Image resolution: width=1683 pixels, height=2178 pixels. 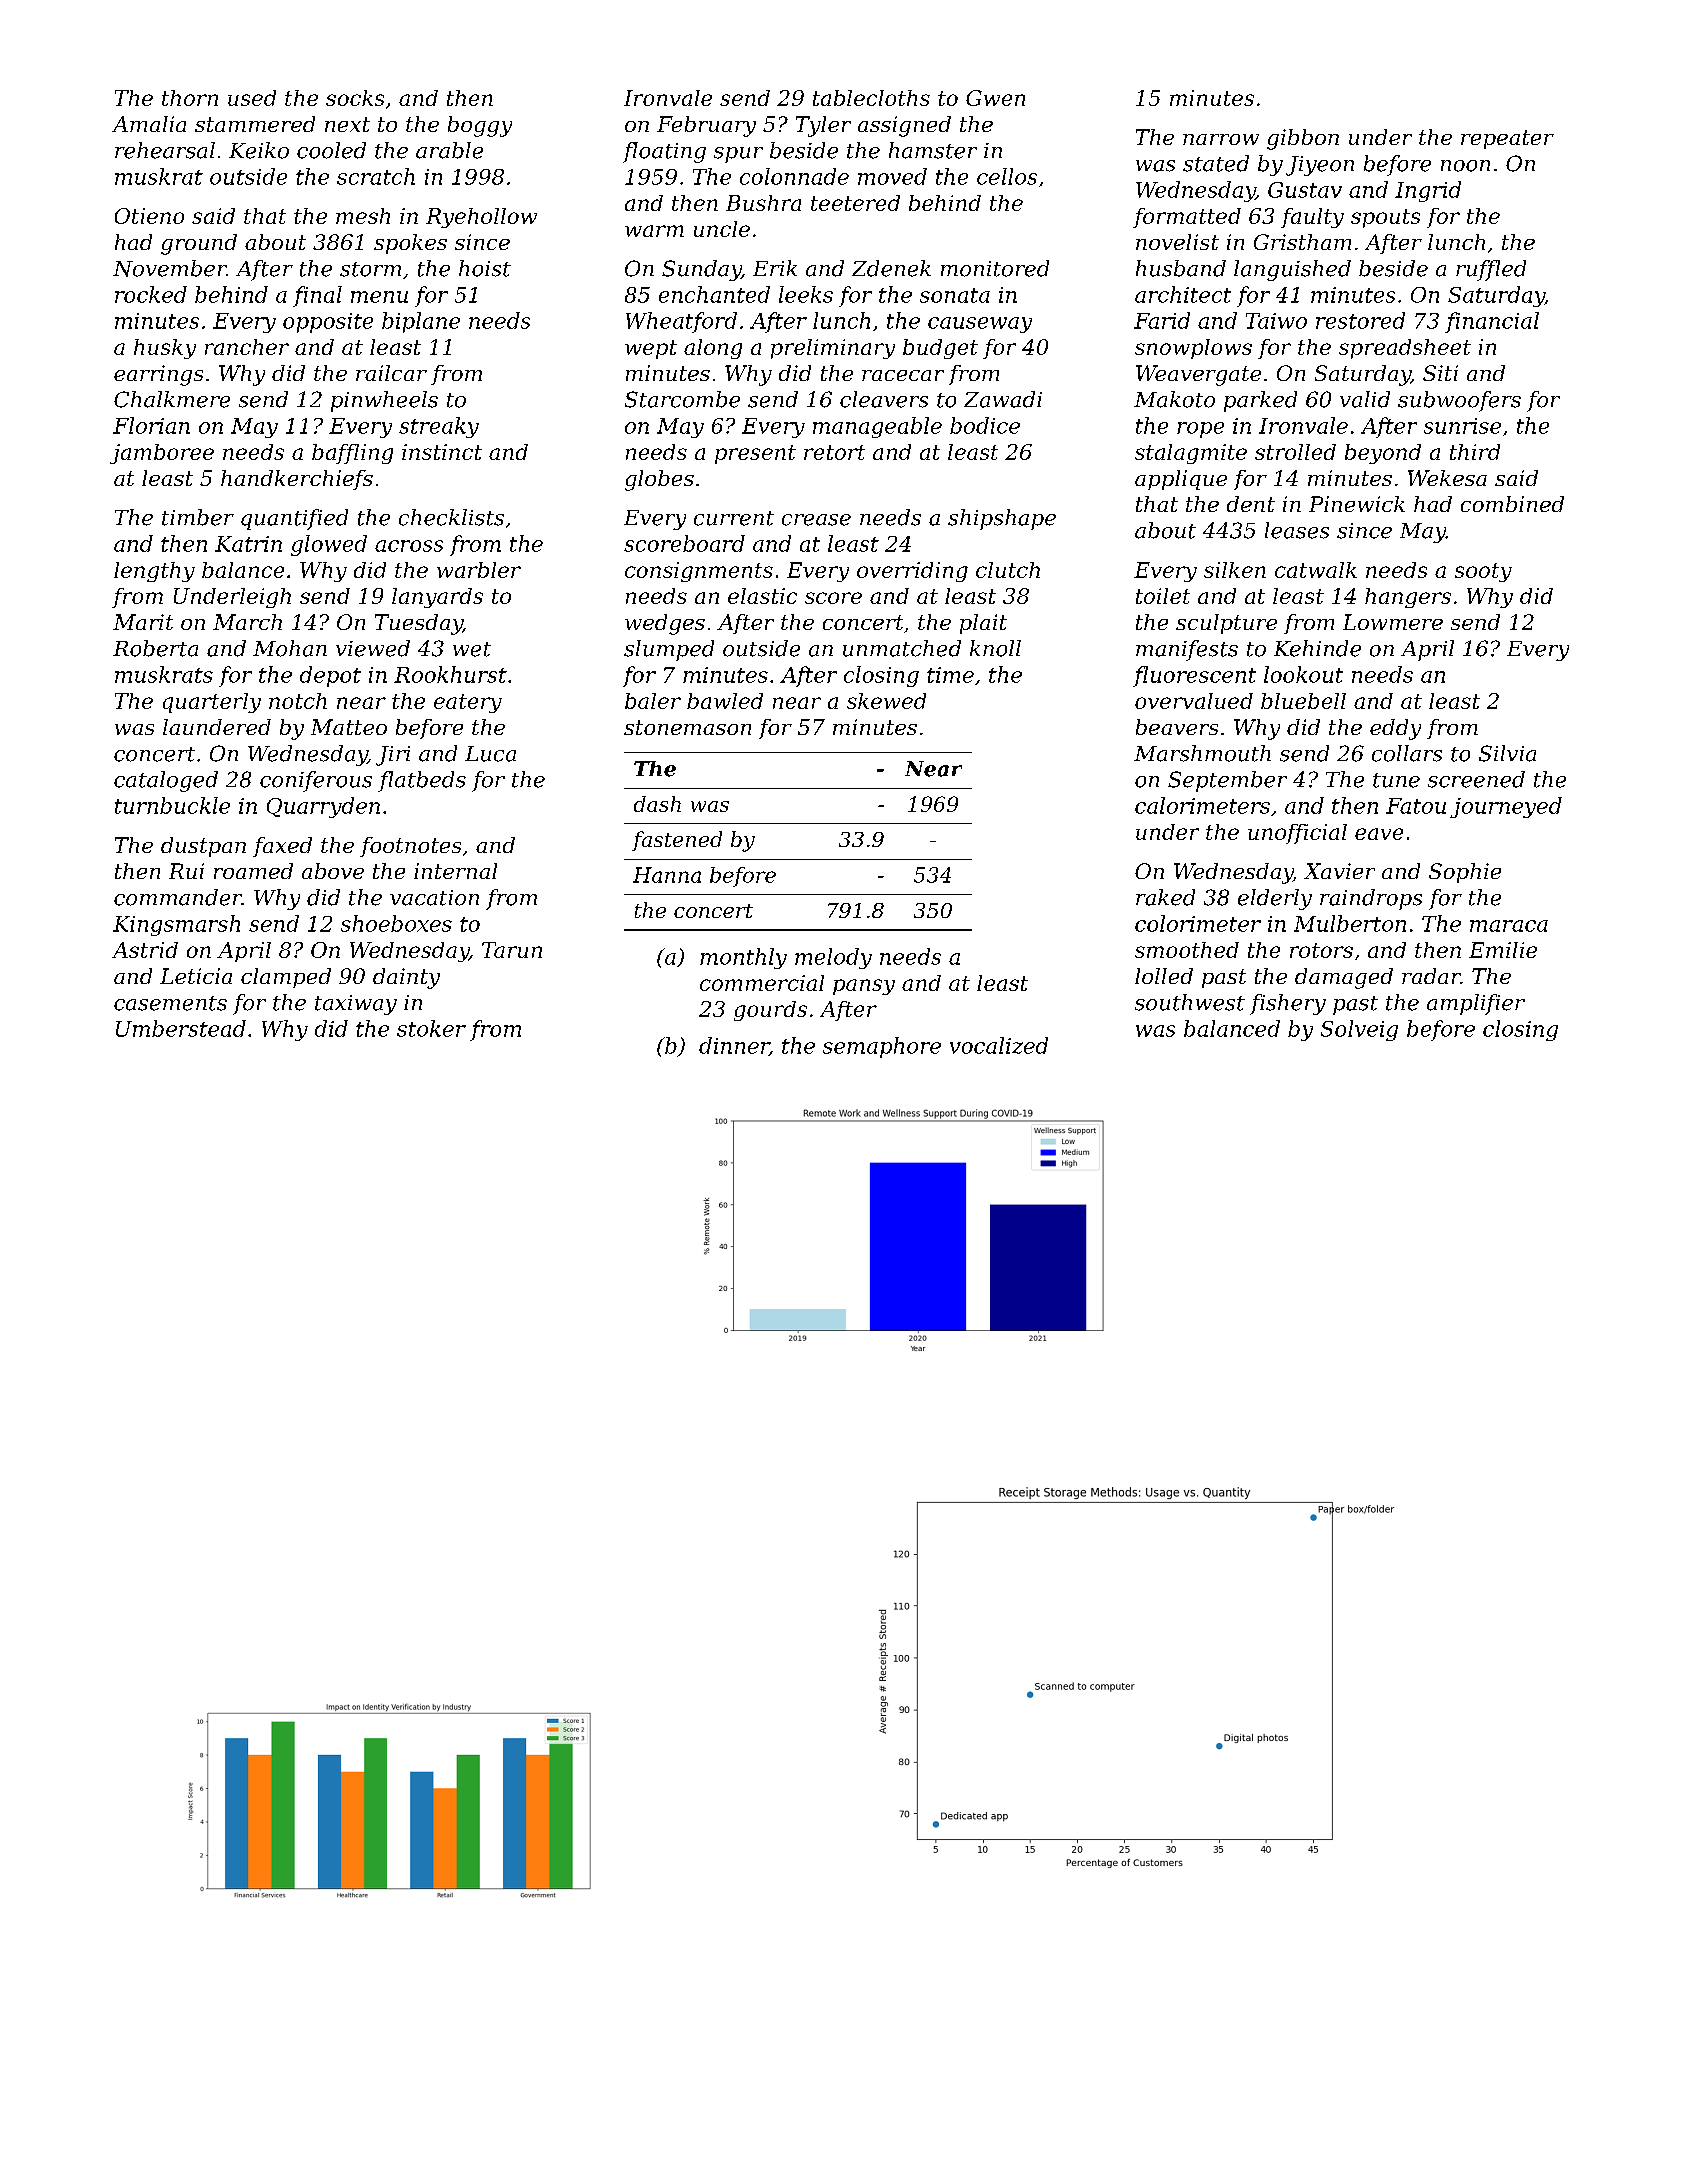 What do you see at coordinates (1181, 480) in the screenshot?
I see `applique` at bounding box center [1181, 480].
